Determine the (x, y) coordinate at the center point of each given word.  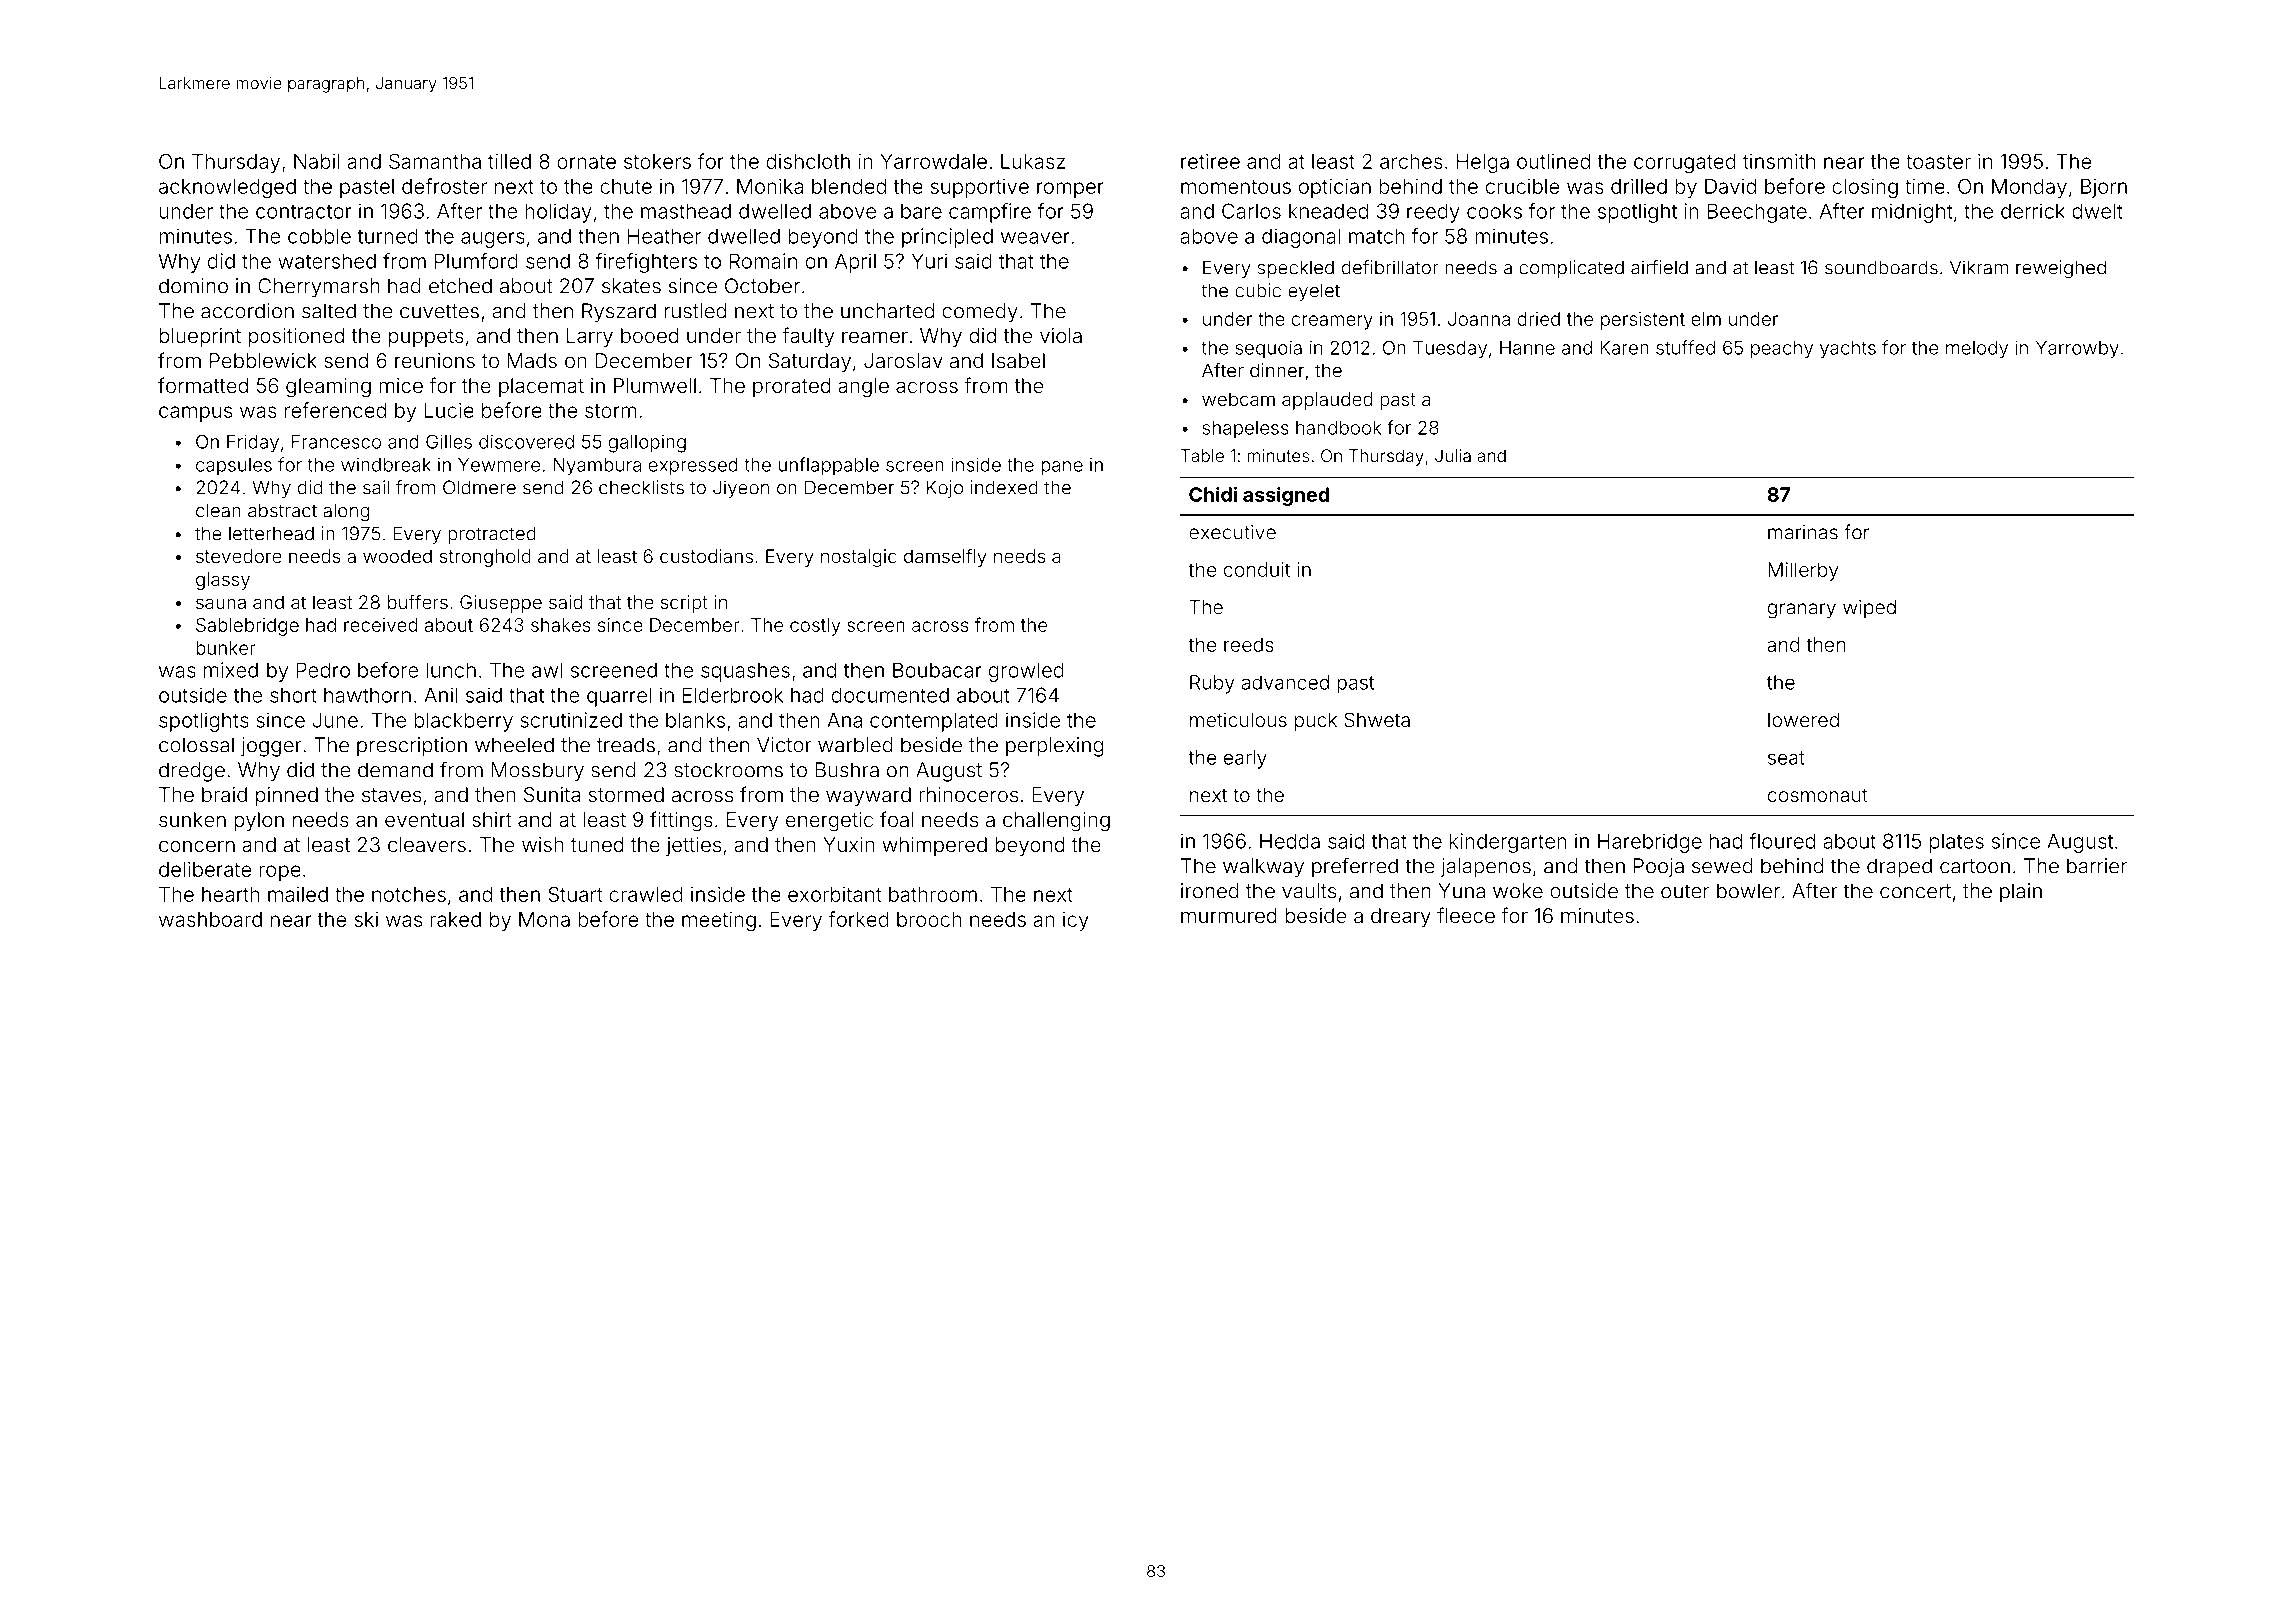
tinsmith (1779, 161)
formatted (203, 385)
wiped (1869, 609)
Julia (1453, 455)
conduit (1257, 569)
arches (1411, 161)
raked (455, 919)
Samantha (435, 161)
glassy (223, 581)
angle (863, 388)
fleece (1466, 915)
